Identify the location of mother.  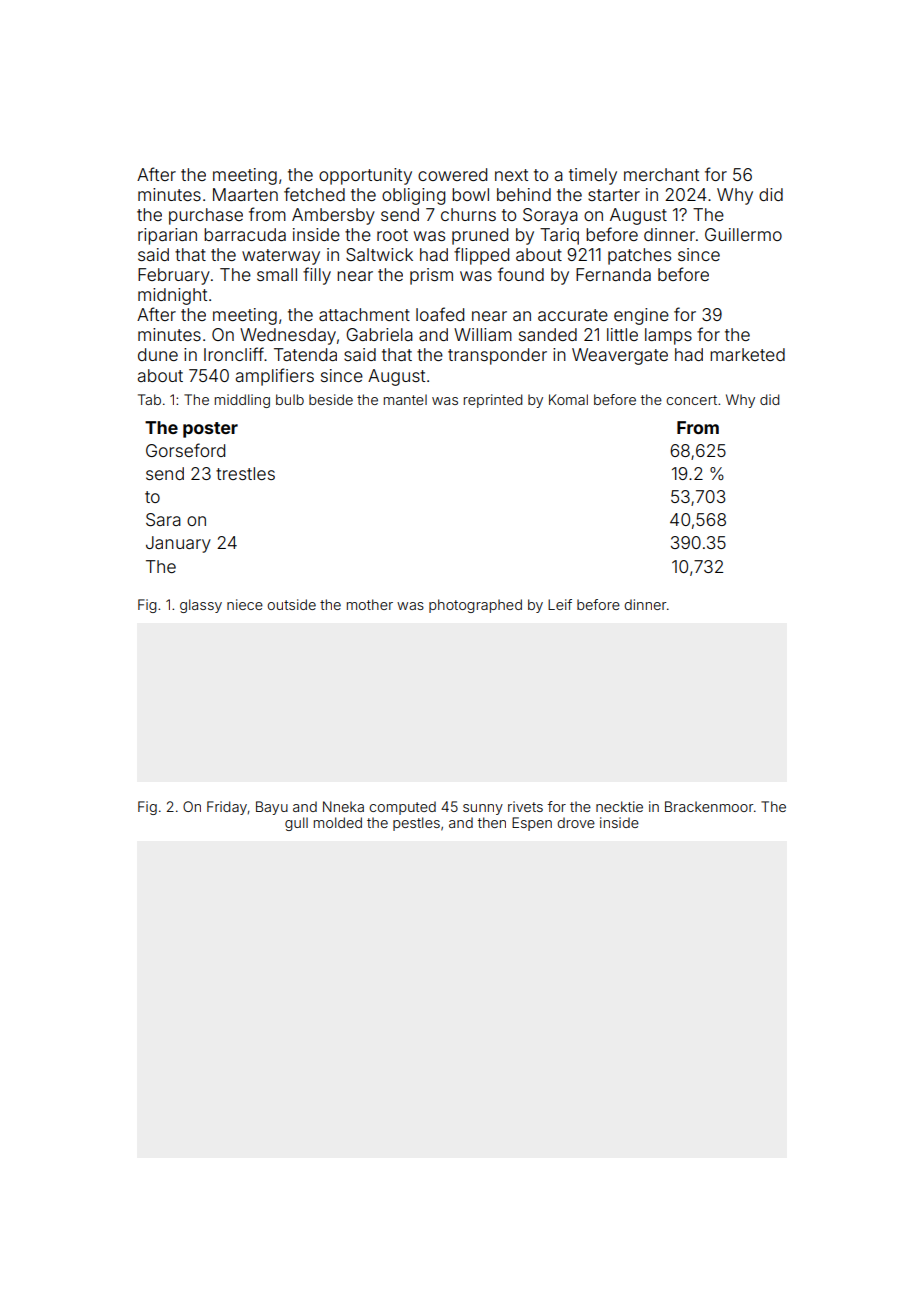
(370, 604).
